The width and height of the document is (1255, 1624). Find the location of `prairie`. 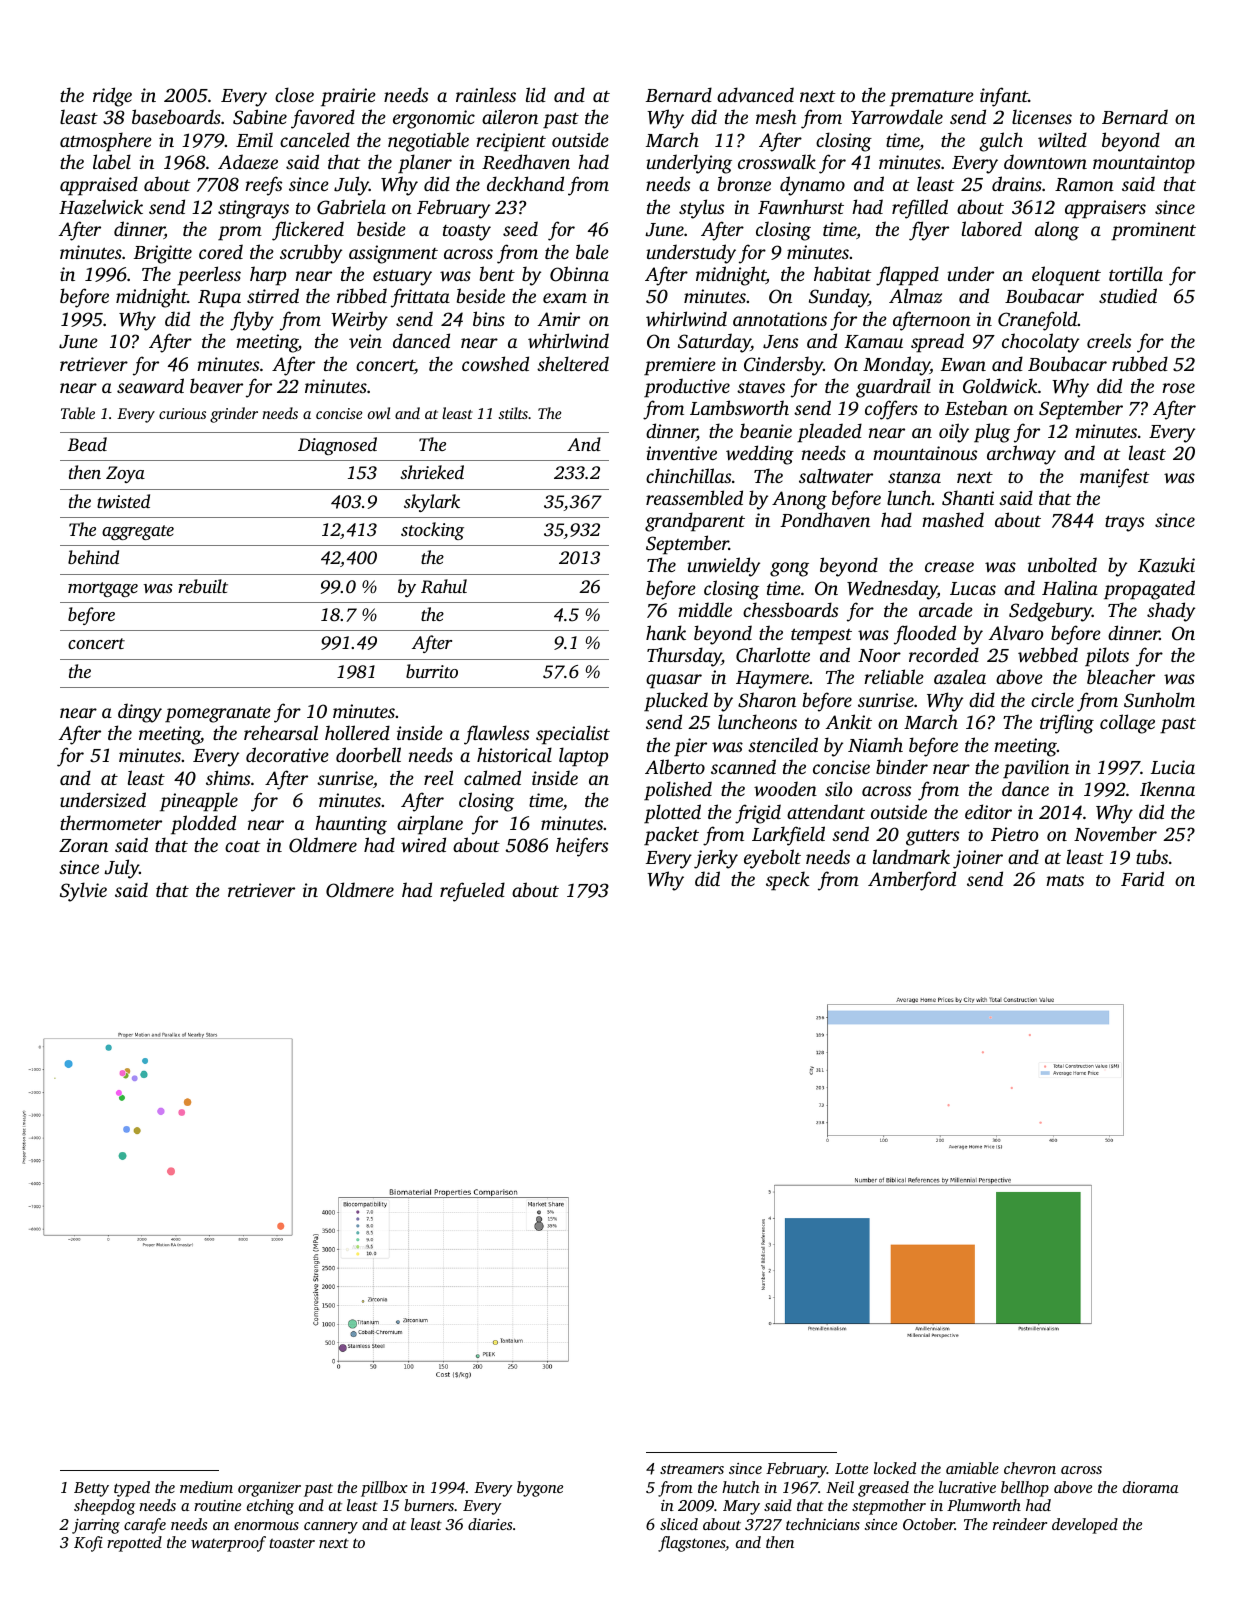

prairie is located at coordinates (348, 97).
